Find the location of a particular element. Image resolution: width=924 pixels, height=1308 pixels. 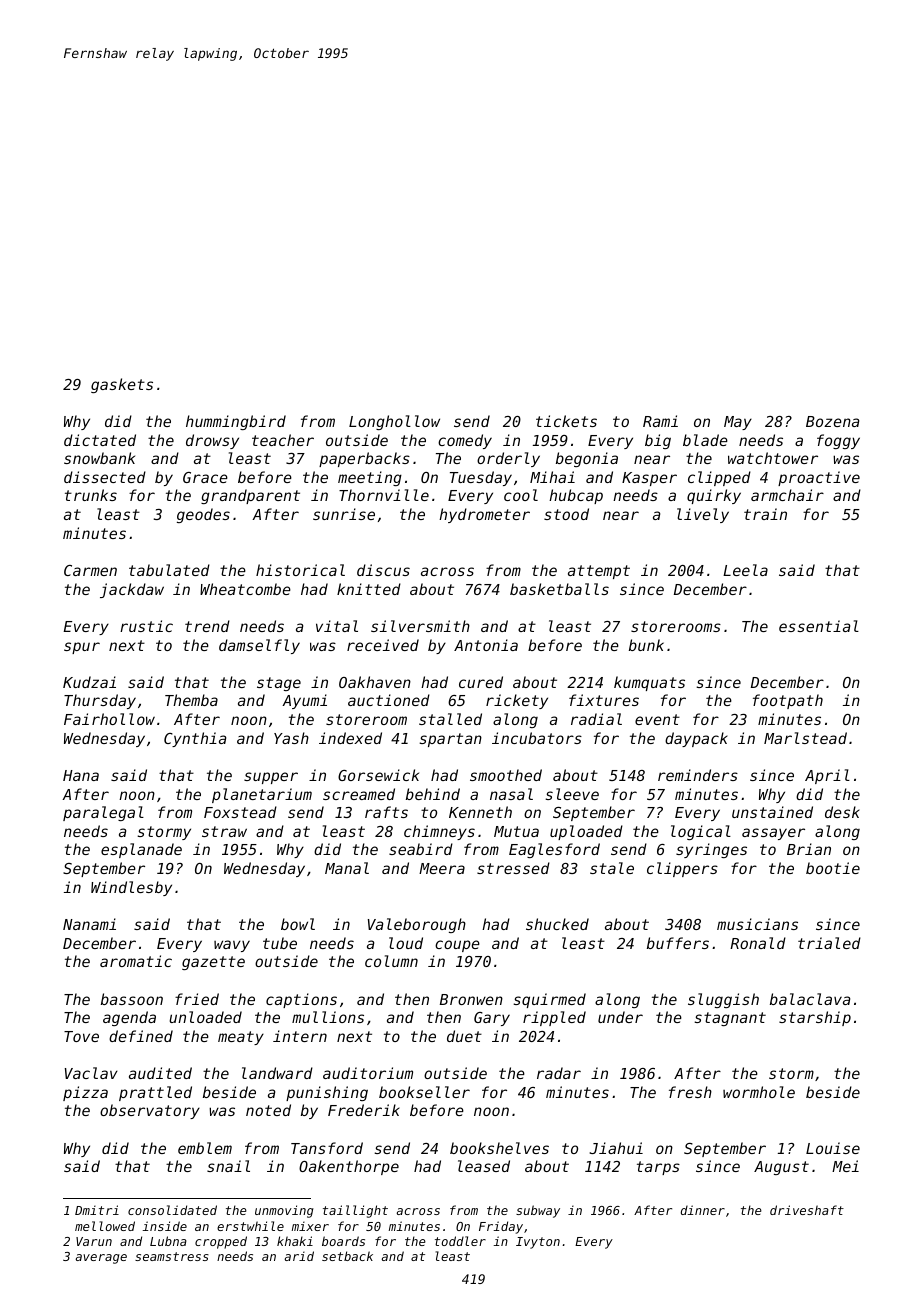

clippers is located at coordinates (682, 869).
